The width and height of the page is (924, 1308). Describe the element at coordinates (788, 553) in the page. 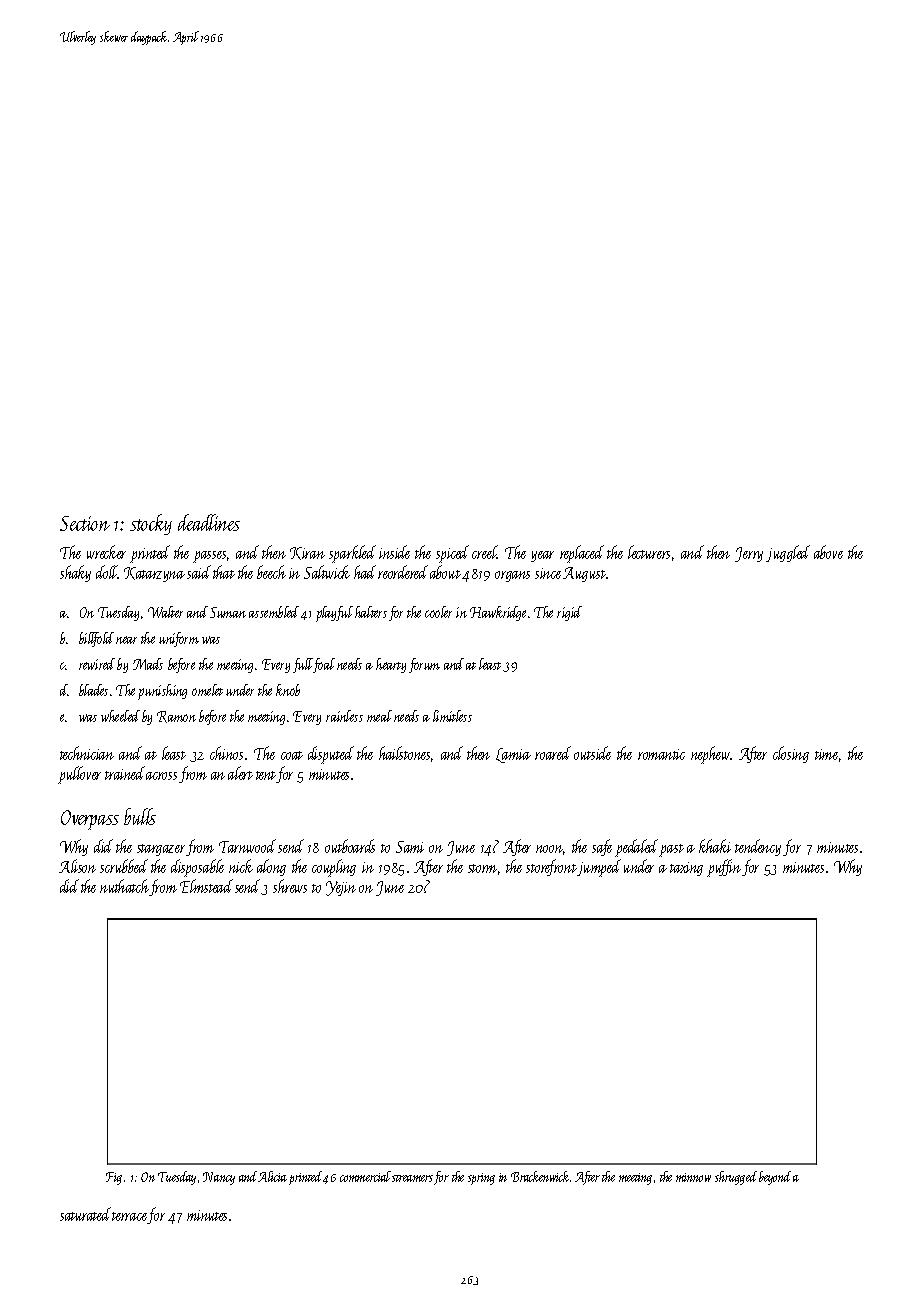

I see `juggled` at that location.
